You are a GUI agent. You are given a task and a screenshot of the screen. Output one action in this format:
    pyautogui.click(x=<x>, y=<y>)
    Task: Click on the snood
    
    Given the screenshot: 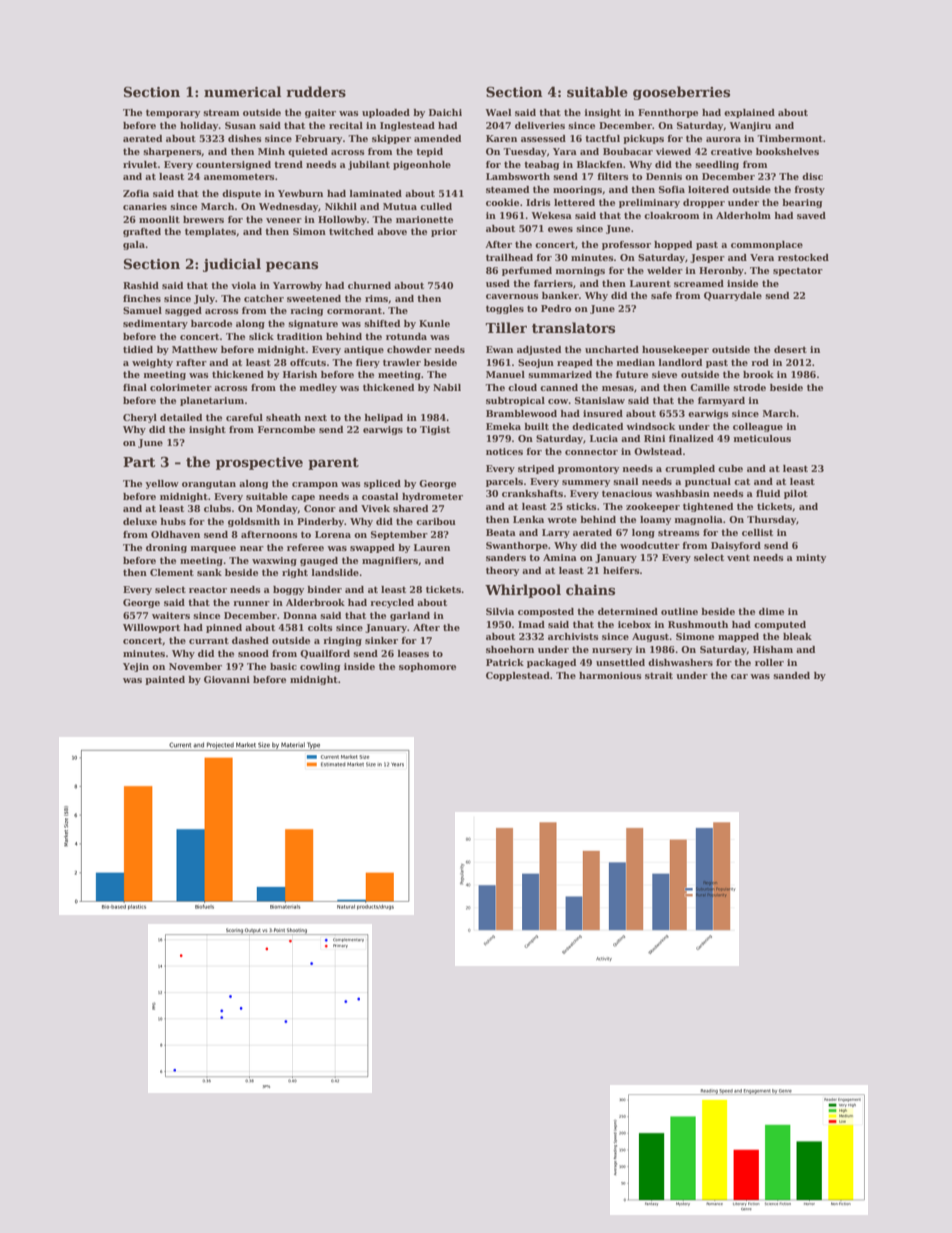 What is the action you would take?
    pyautogui.click(x=253, y=653)
